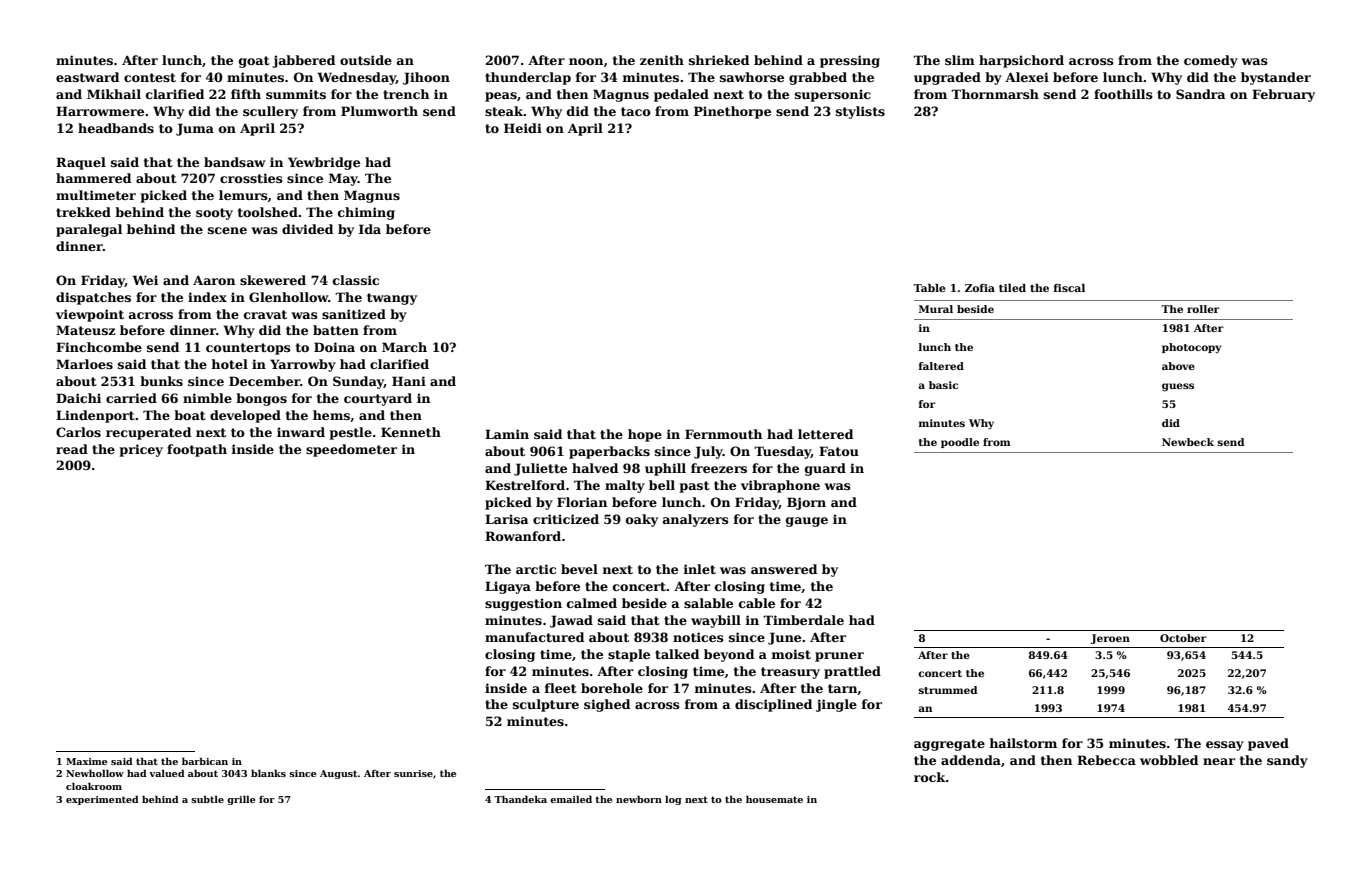 Image resolution: width=1372 pixels, height=887 pixels. I want to click on Mural, so click(936, 309).
